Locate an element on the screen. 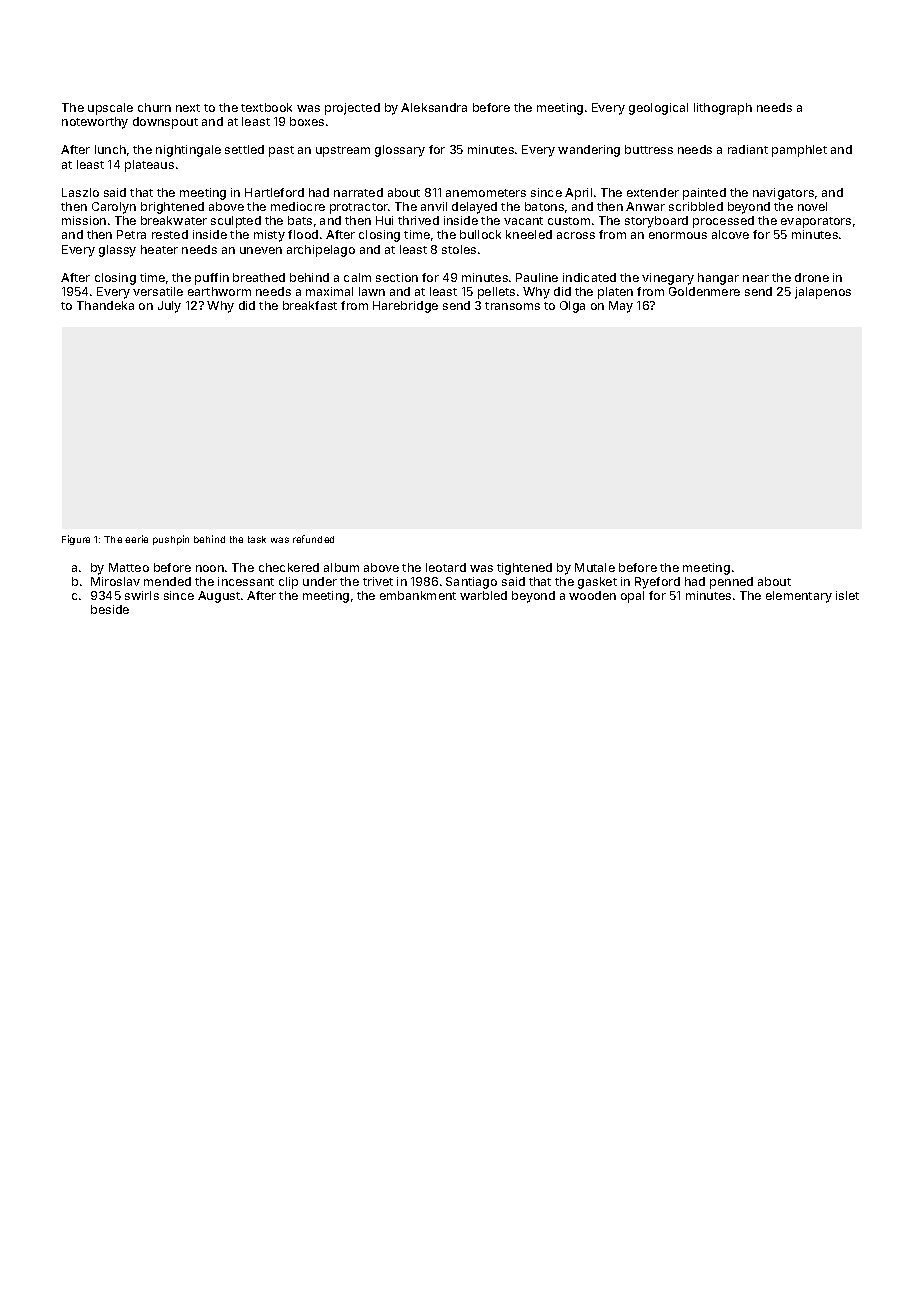  task is located at coordinates (257, 539).
